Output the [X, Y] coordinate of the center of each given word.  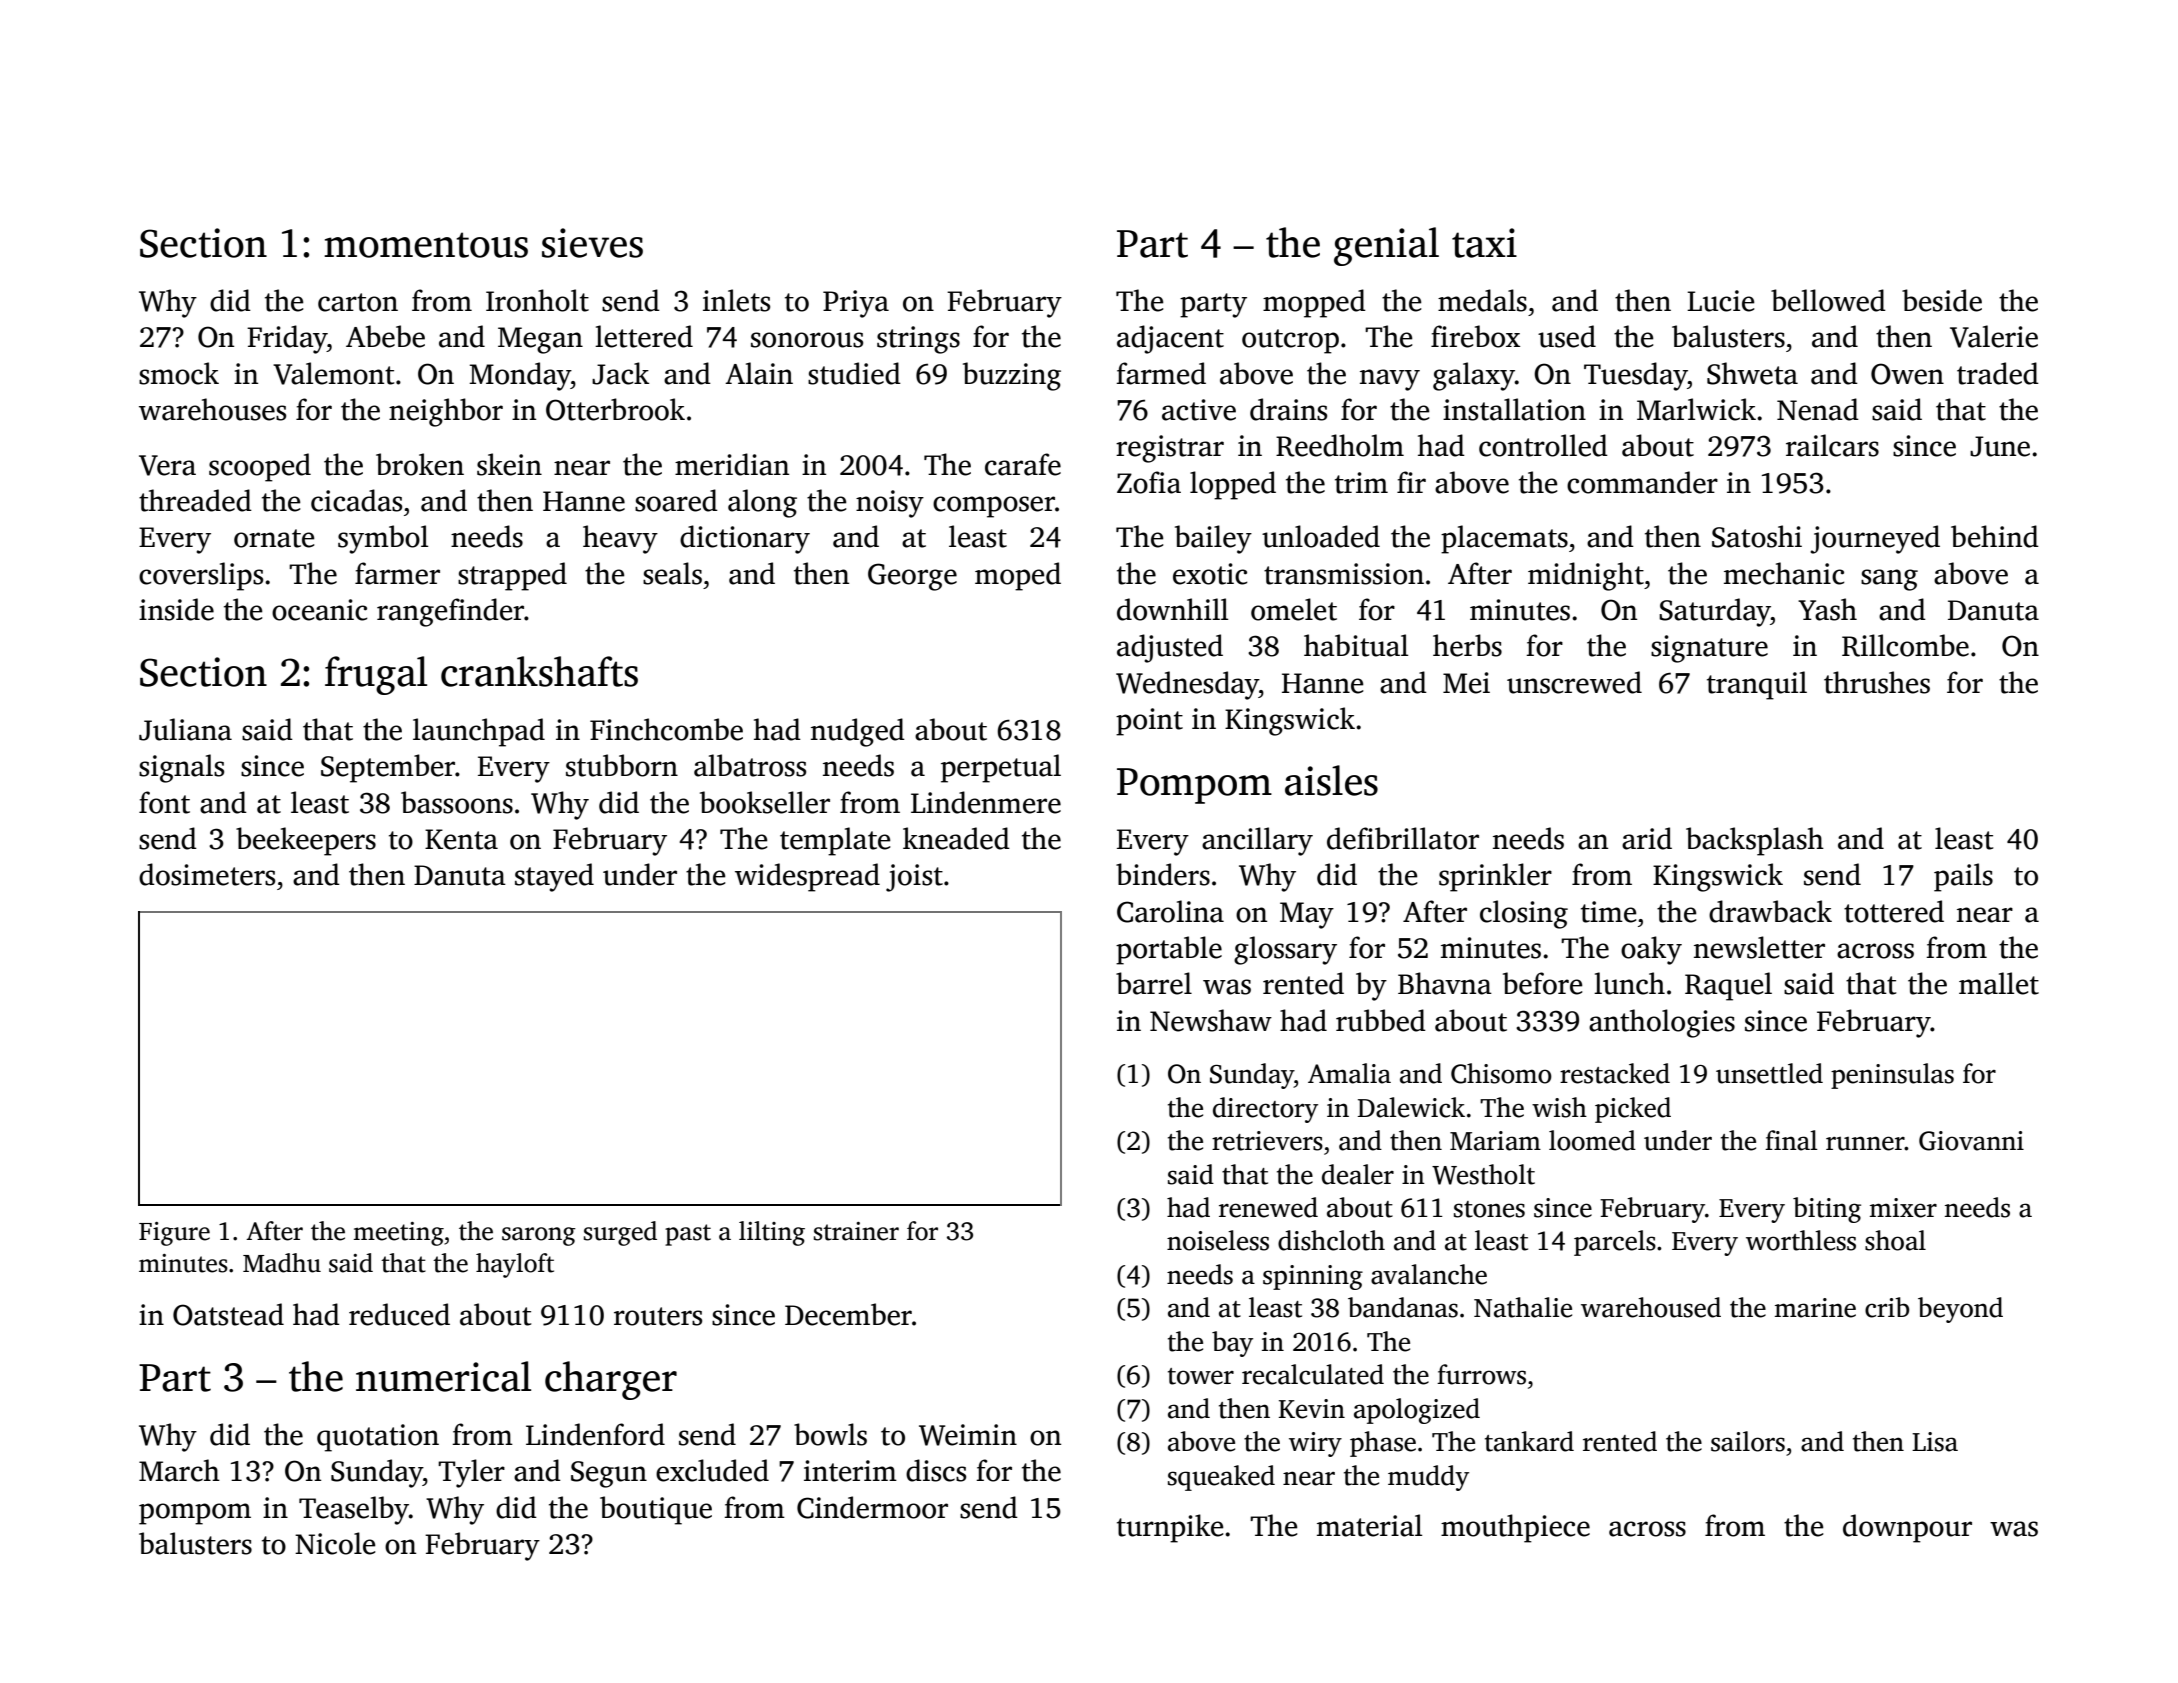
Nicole [335, 1543]
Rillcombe [1905, 645]
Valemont [333, 373]
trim [1361, 483]
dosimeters [207, 874]
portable [1169, 950]
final [1791, 1140]
